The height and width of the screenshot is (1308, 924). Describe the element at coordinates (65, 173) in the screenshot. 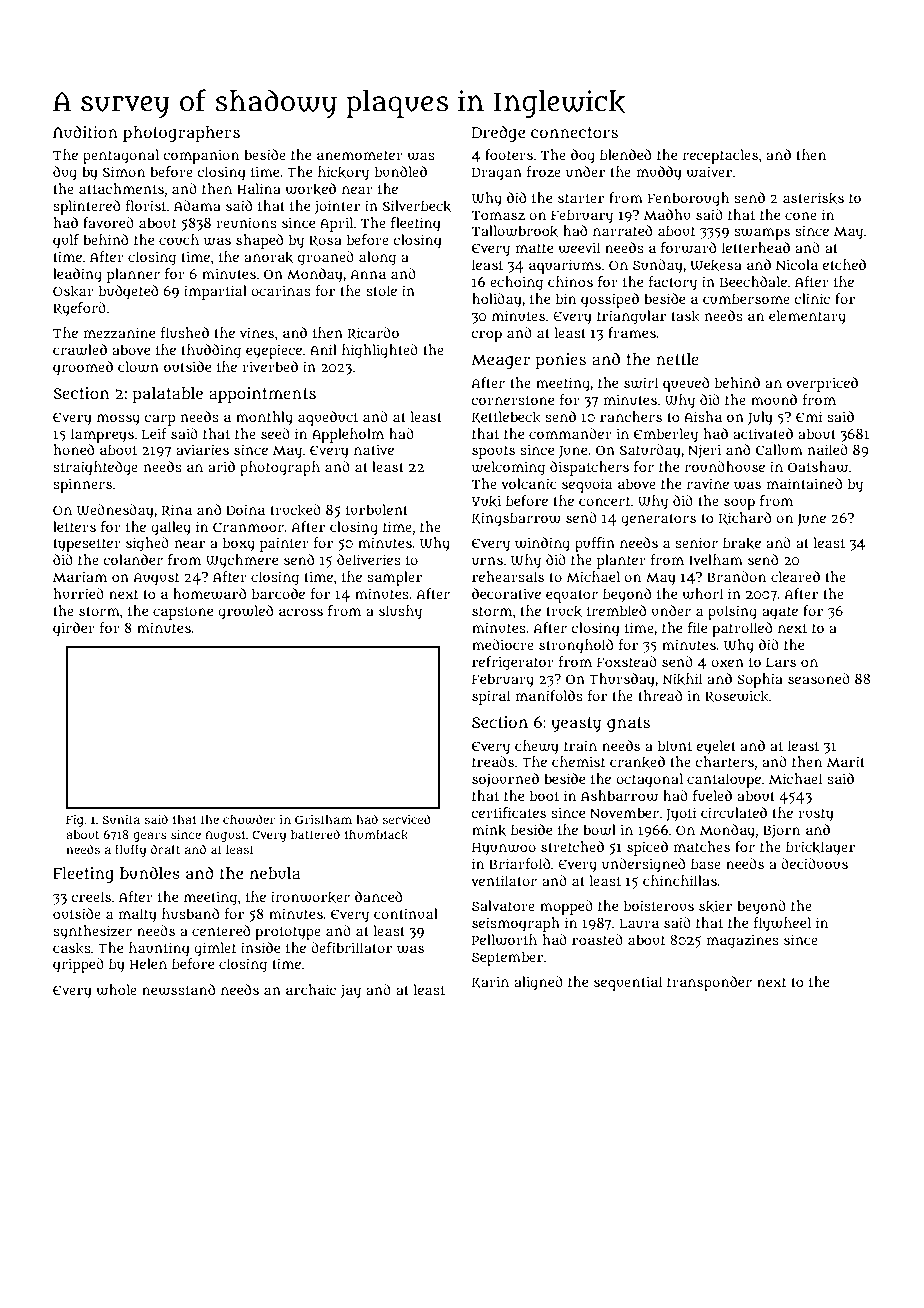

I see `dug` at that location.
